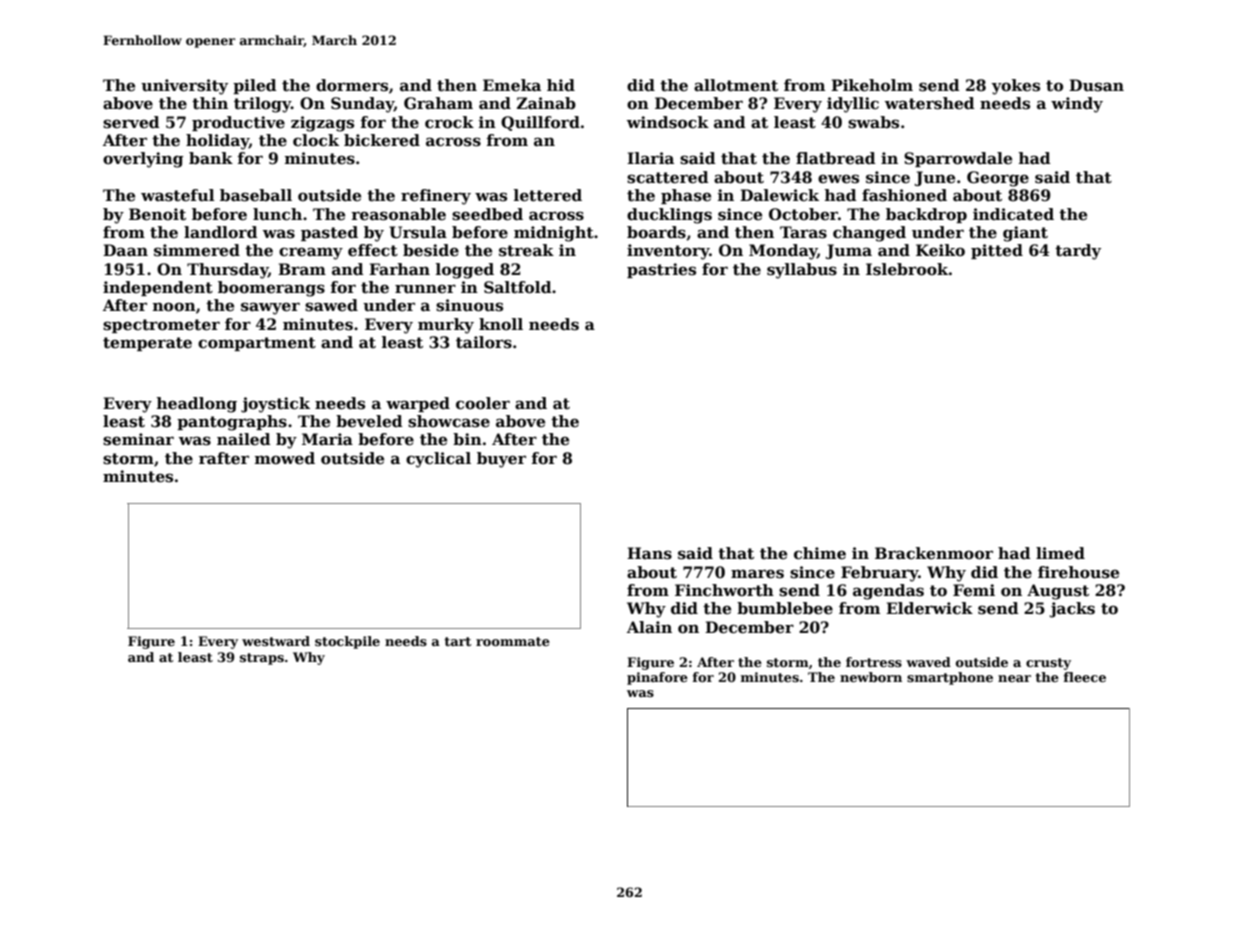  Describe the element at coordinates (347, 642) in the document. I see `stockpile` at that location.
